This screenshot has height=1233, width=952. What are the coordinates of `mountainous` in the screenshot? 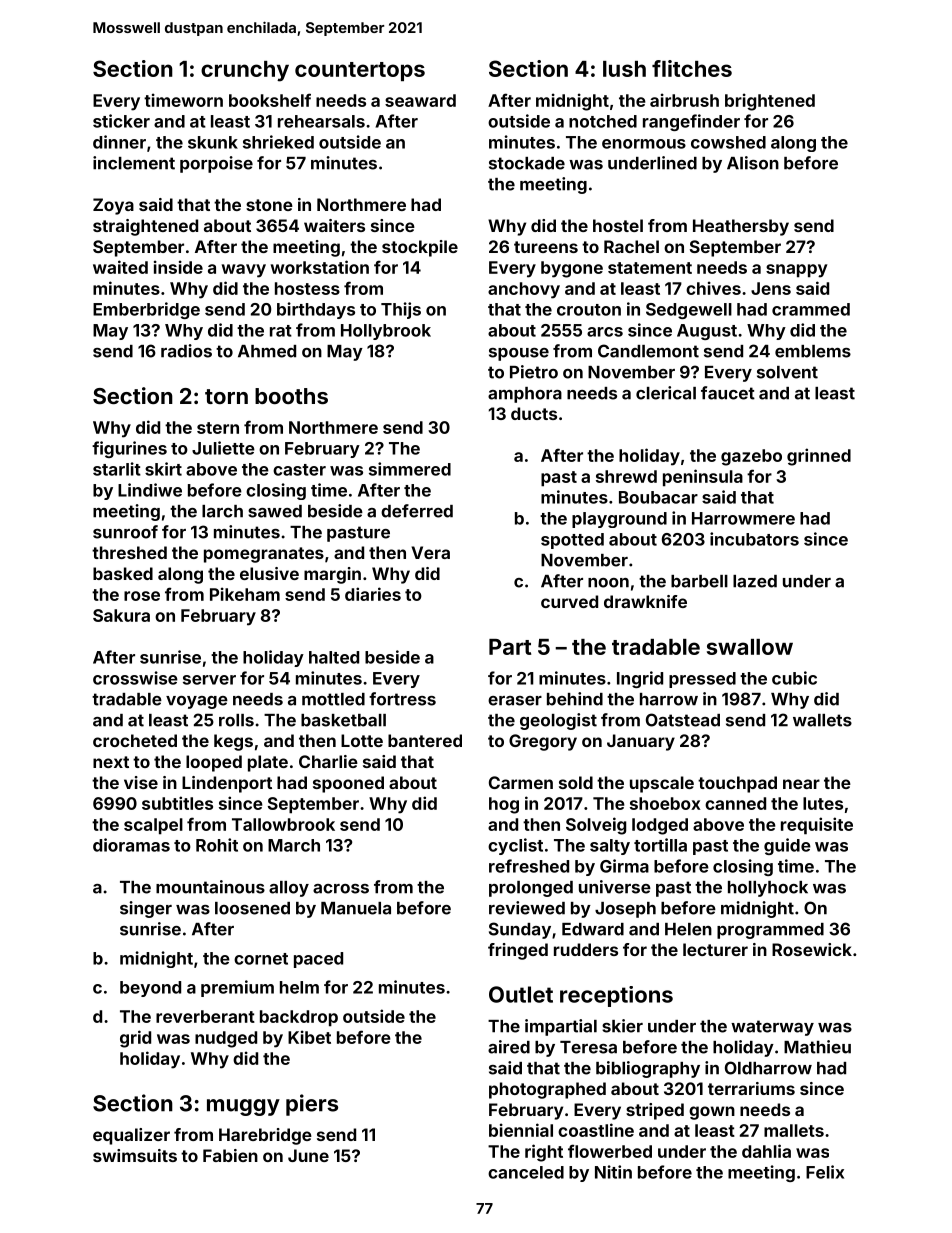 It's located at (210, 887).
